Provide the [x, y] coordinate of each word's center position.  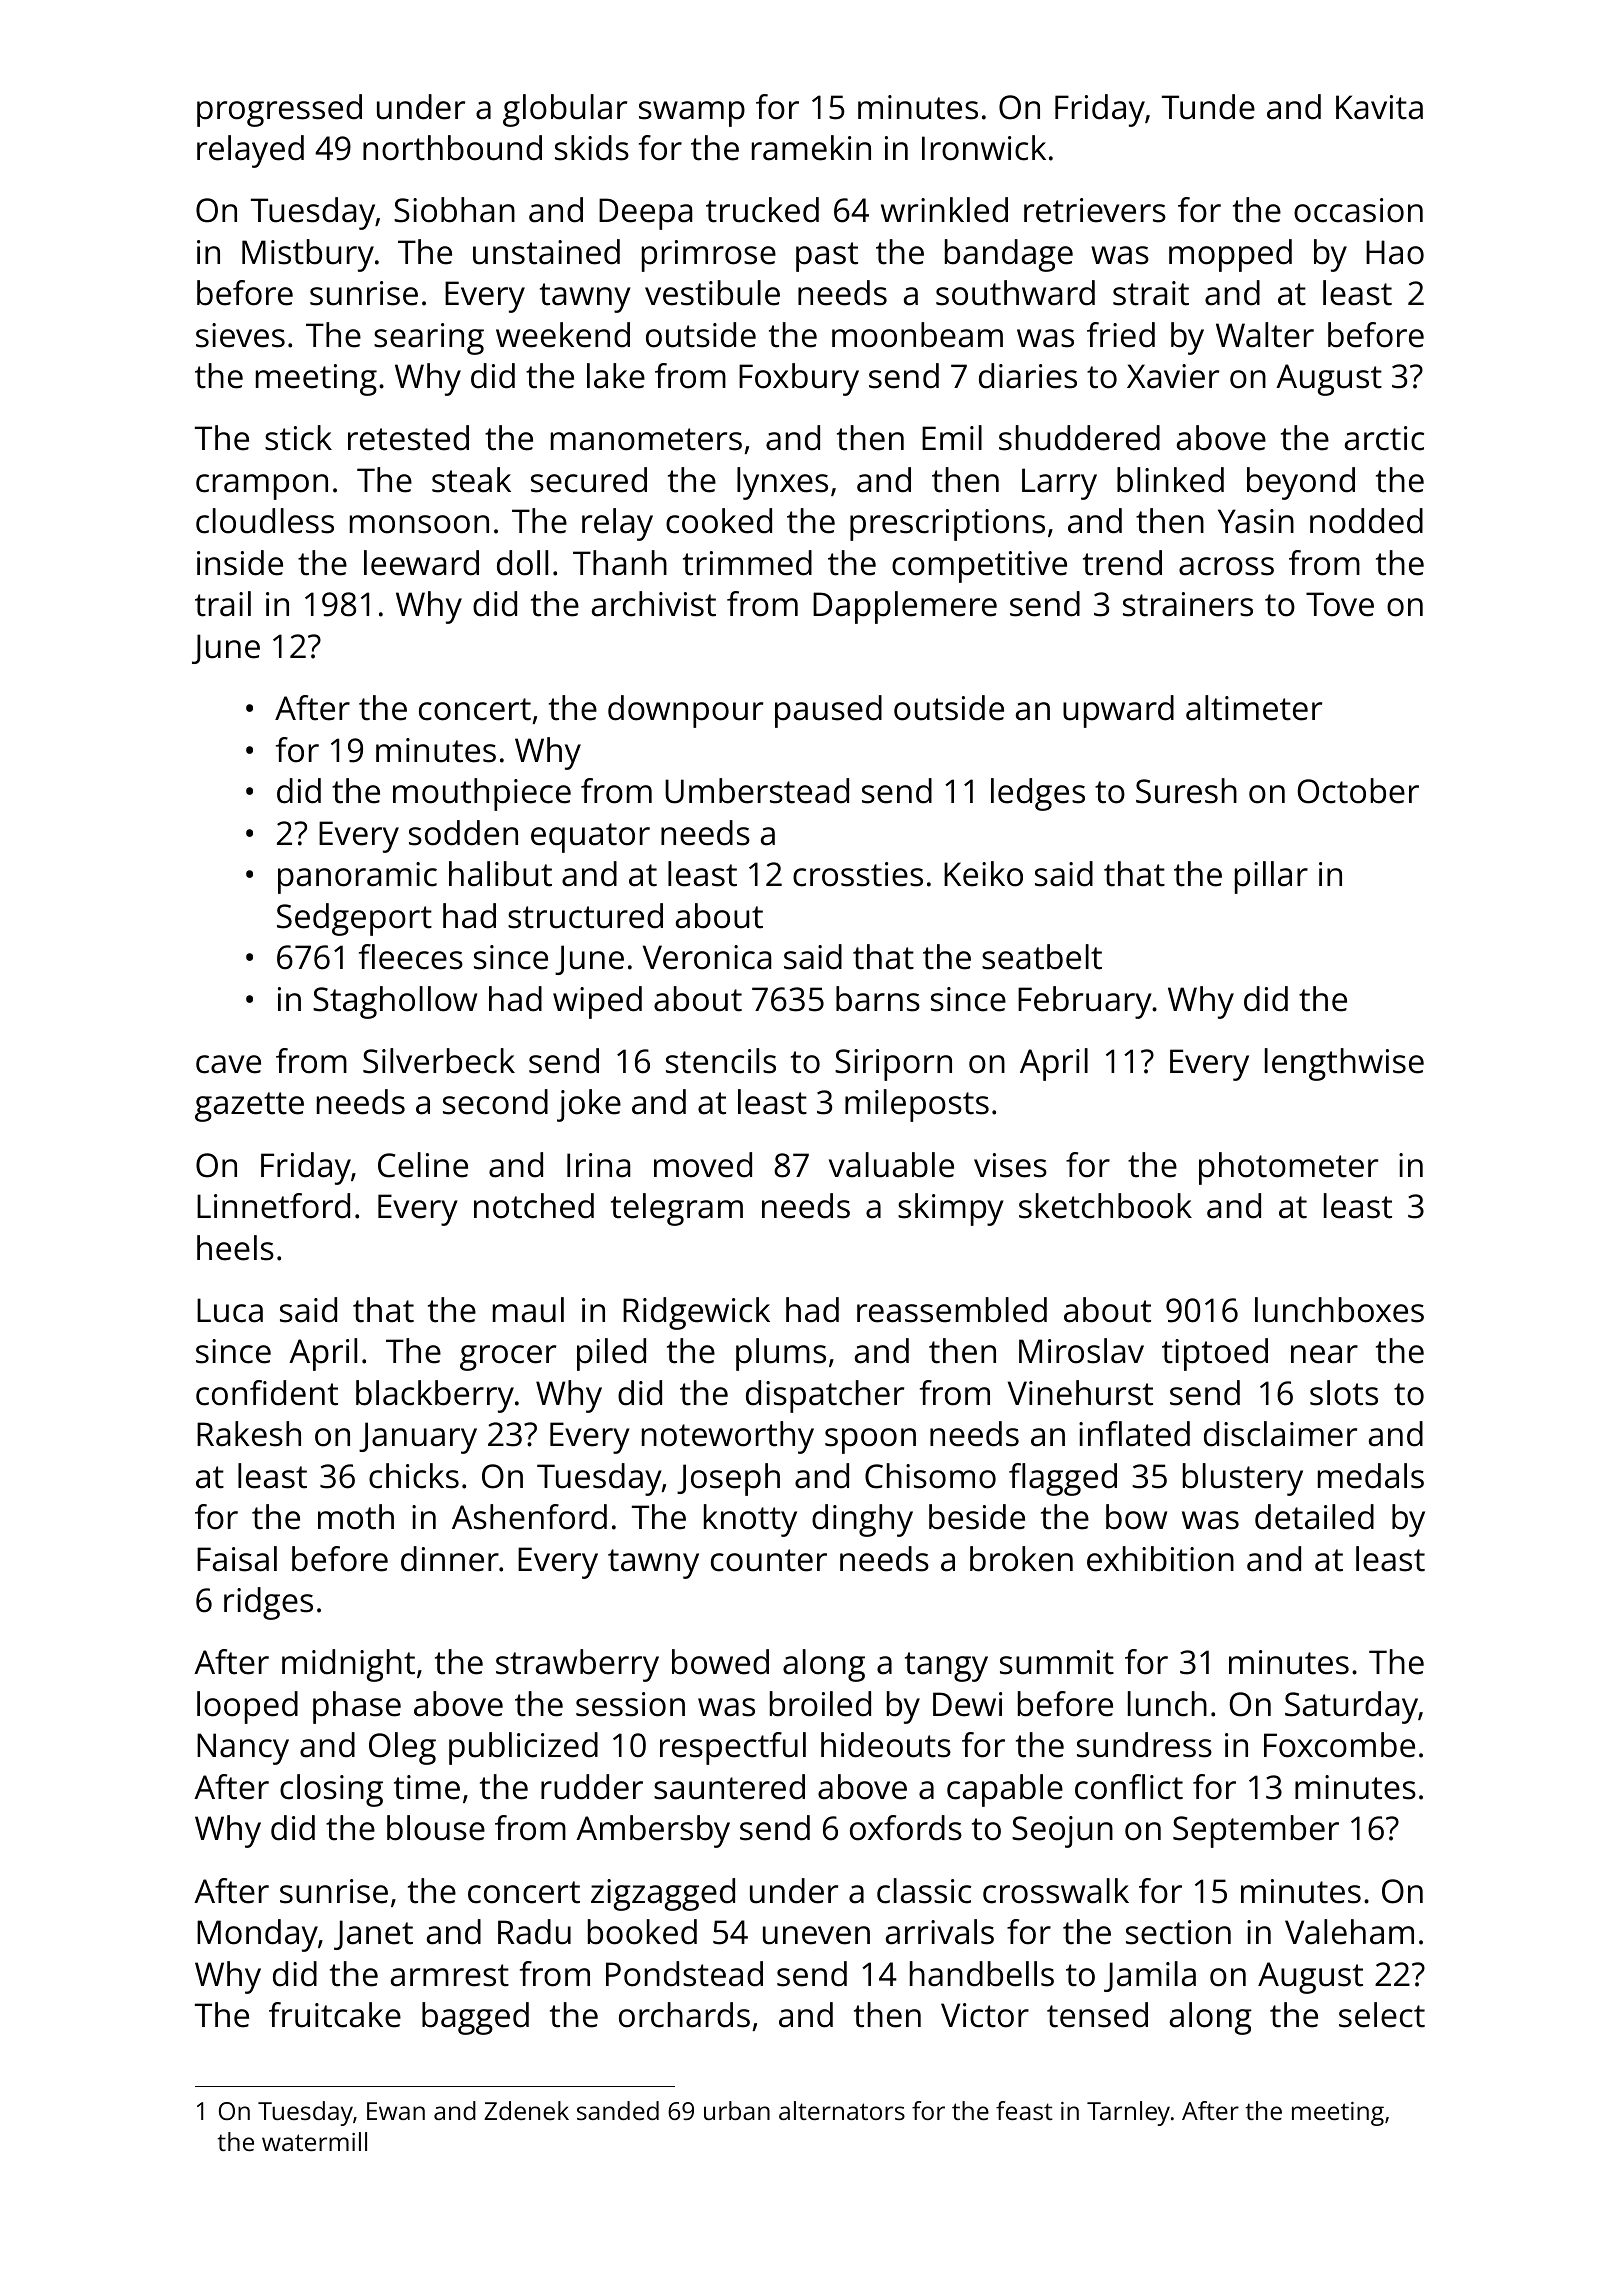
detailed [1314, 1517]
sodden [463, 833]
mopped [1230, 255]
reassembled [952, 1310]
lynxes [782, 483]
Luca [230, 1310]
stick [298, 438]
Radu [534, 1932]
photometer [1288, 1168]
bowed [720, 1662]
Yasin [1256, 521]
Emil [952, 437]
